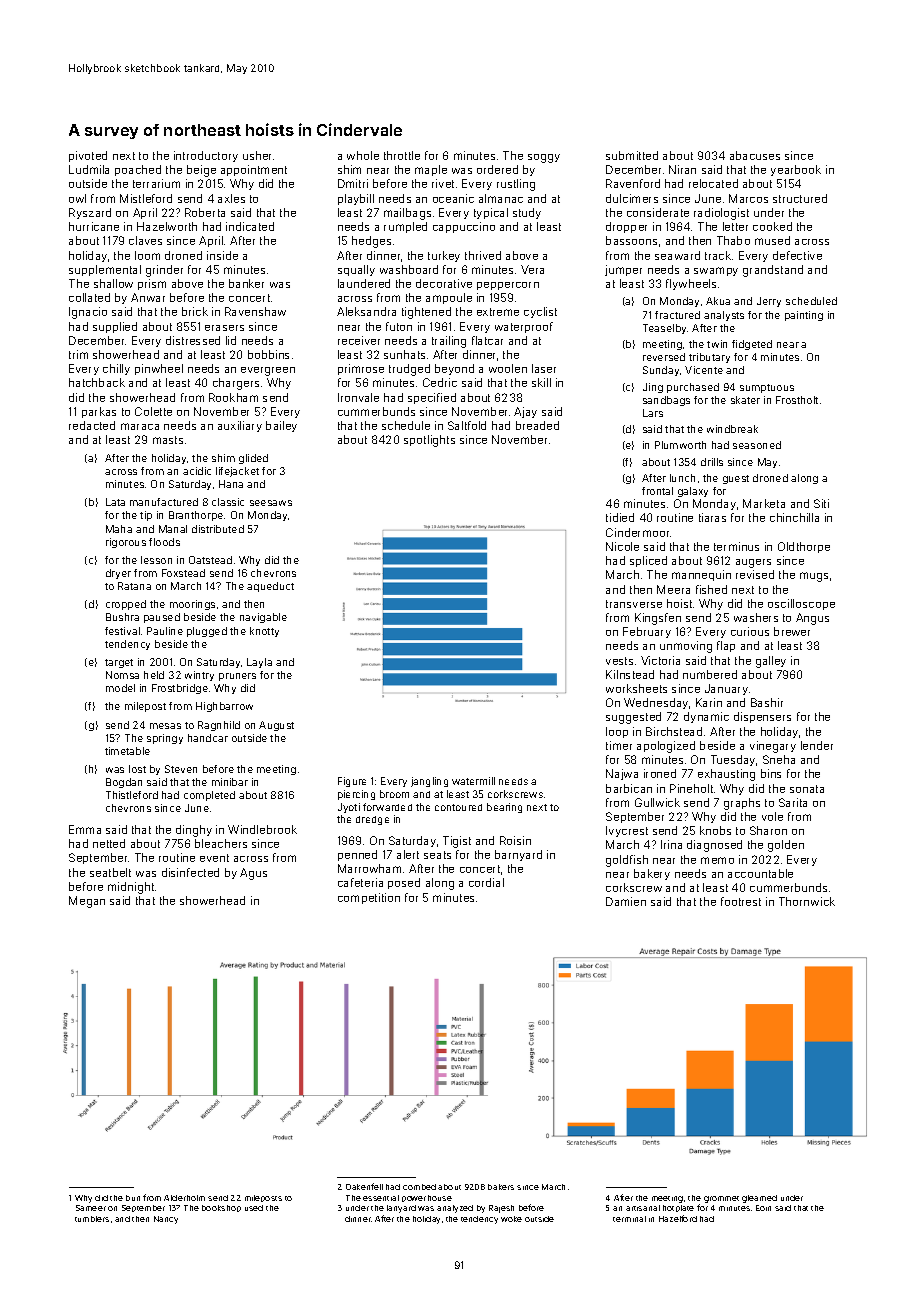 Image resolution: width=908 pixels, height=1316 pixels. I want to click on Figure, so click(352, 782).
